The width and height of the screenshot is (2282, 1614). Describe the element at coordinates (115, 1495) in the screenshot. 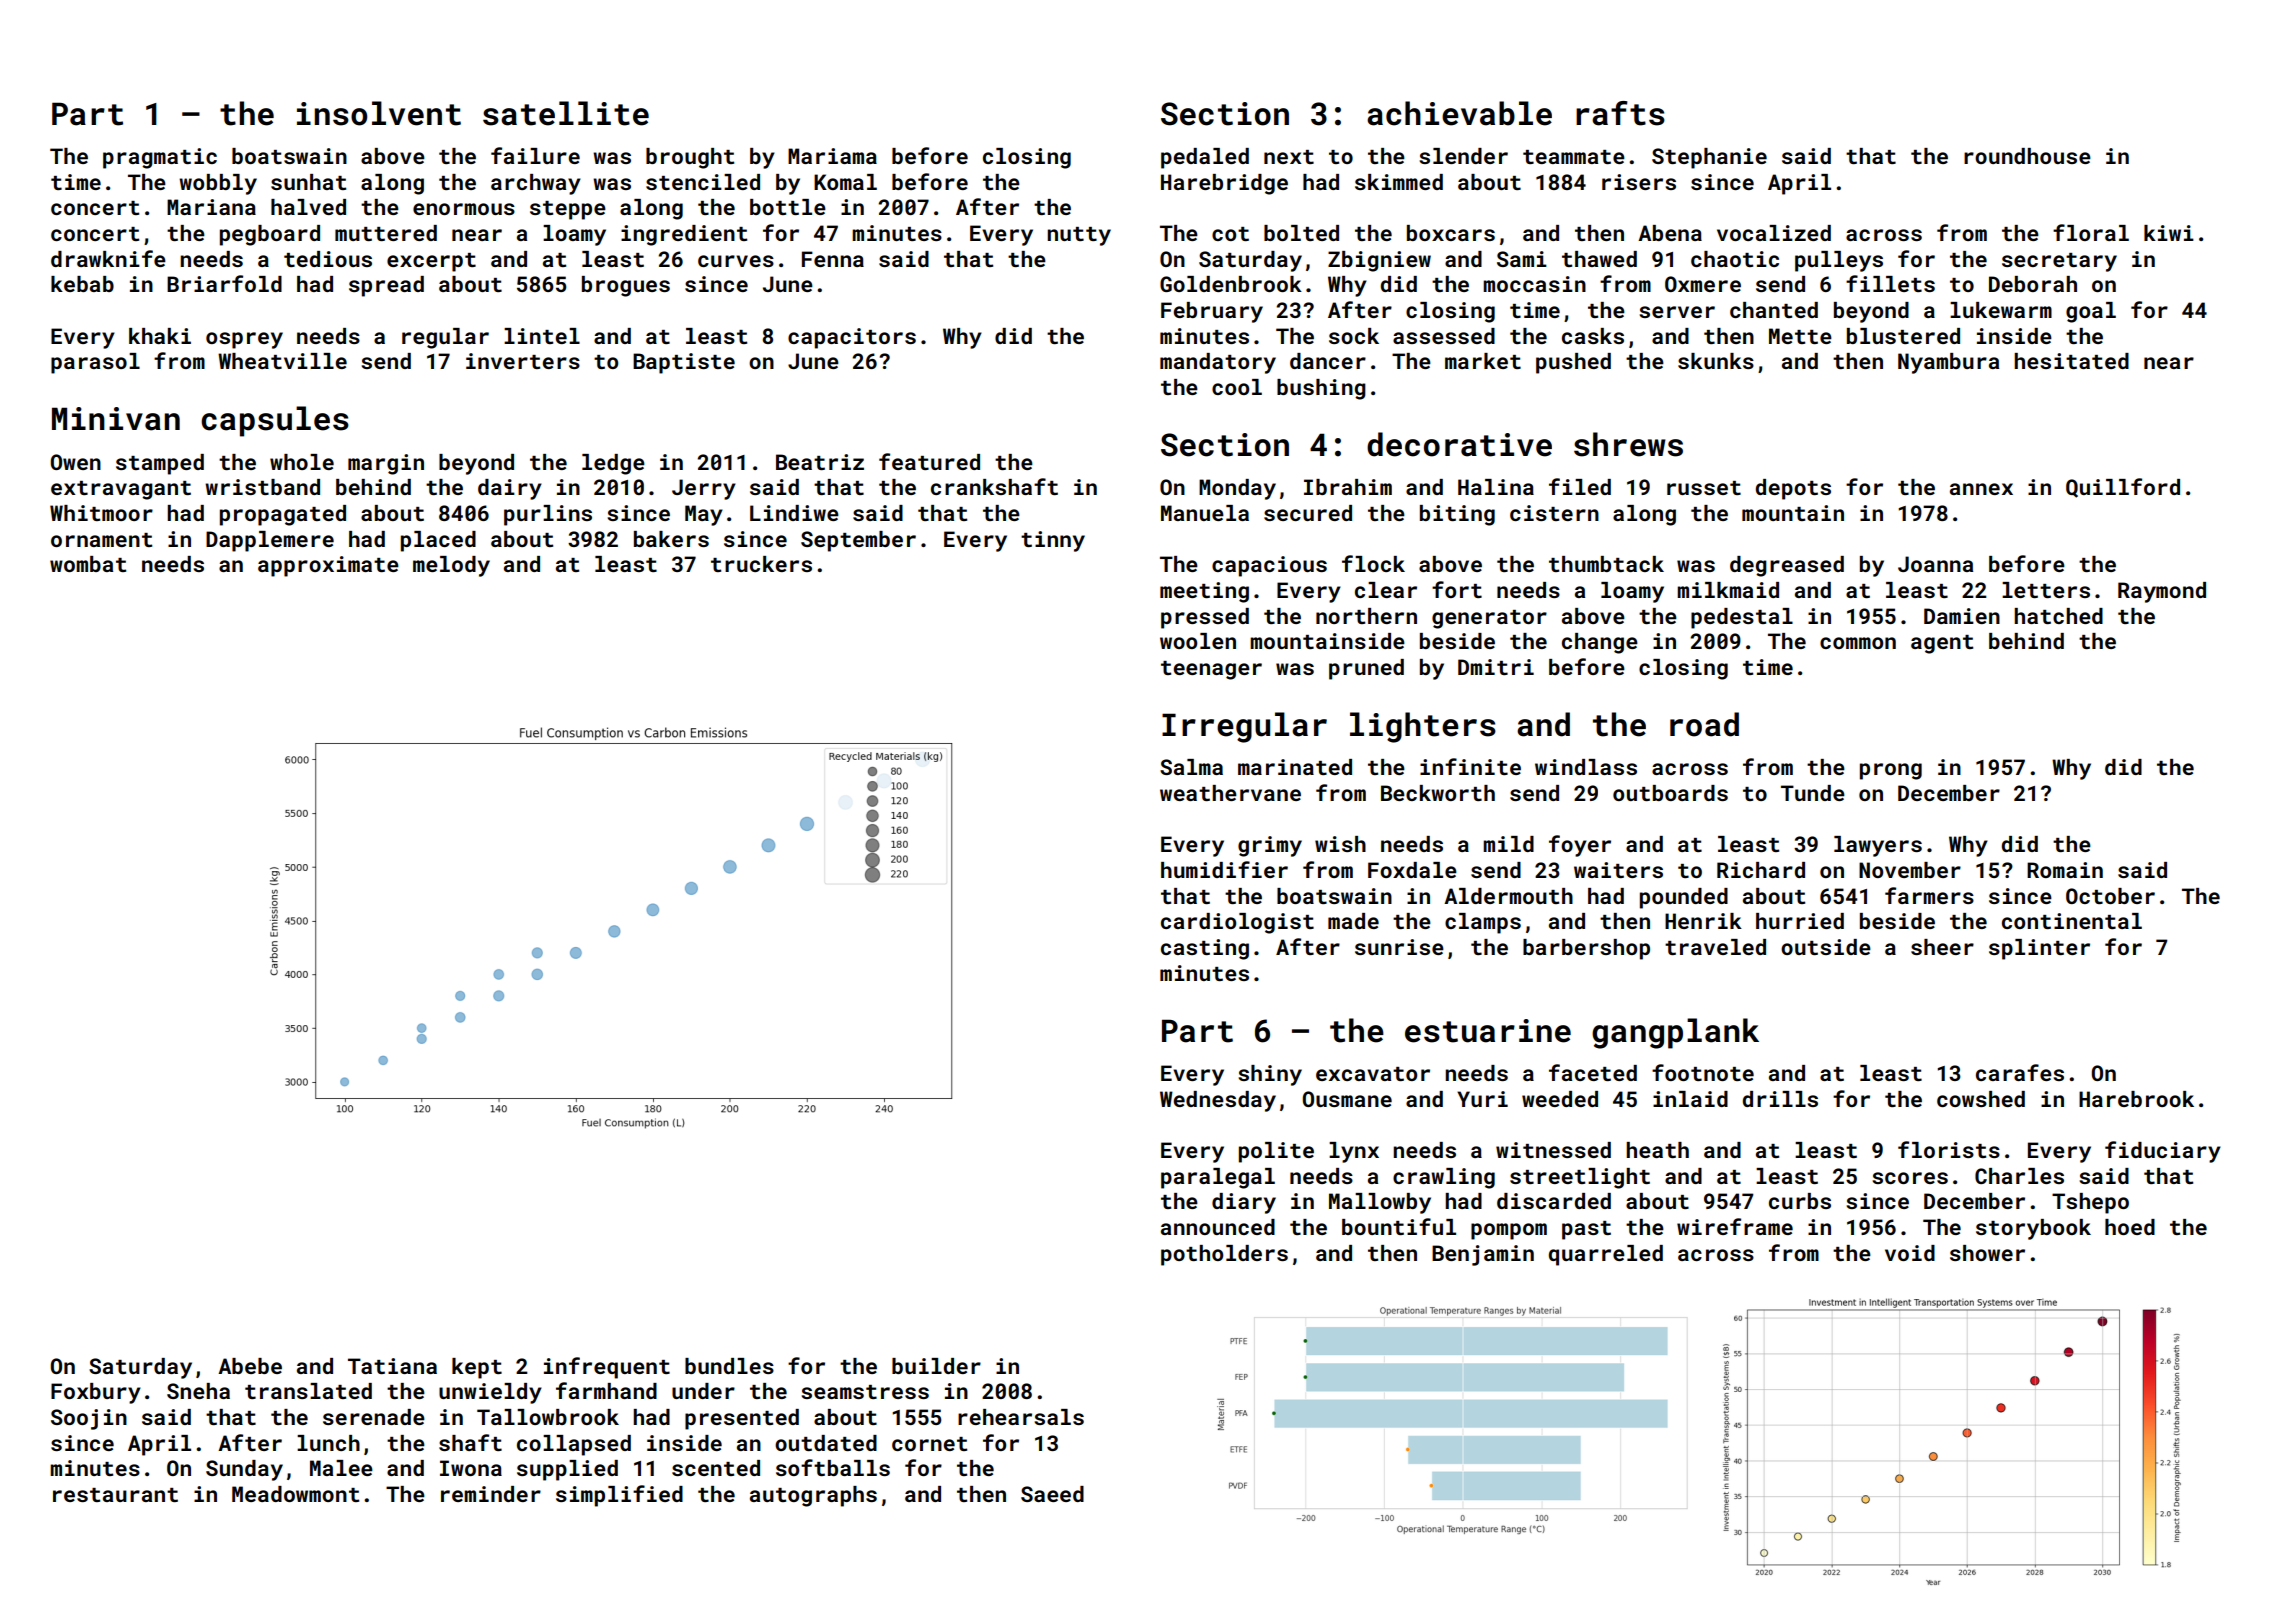

I see `restaurant` at that location.
